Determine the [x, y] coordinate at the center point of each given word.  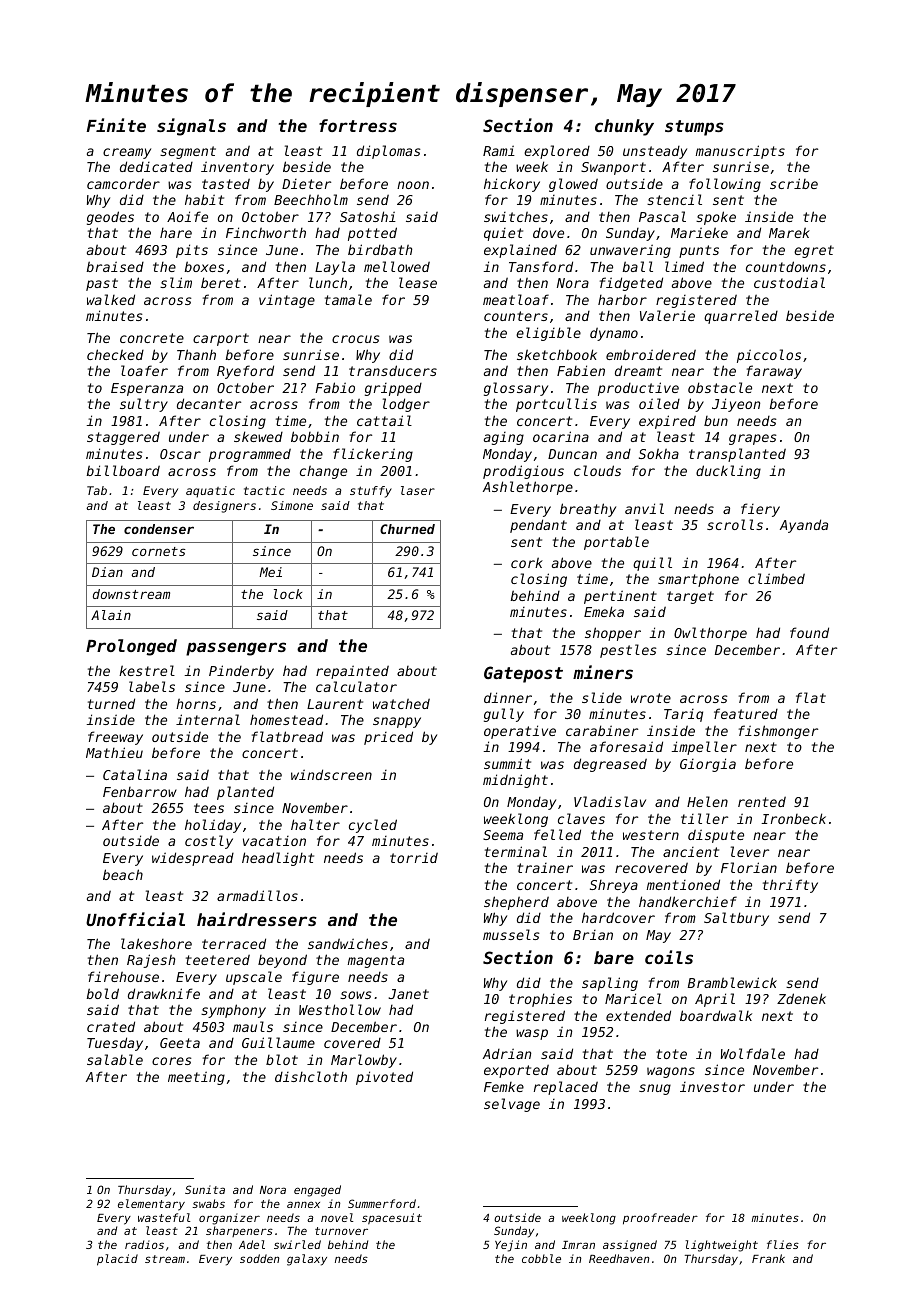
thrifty [790, 886]
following [725, 185]
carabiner [602, 730]
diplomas [389, 152]
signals [191, 127]
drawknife [164, 993]
